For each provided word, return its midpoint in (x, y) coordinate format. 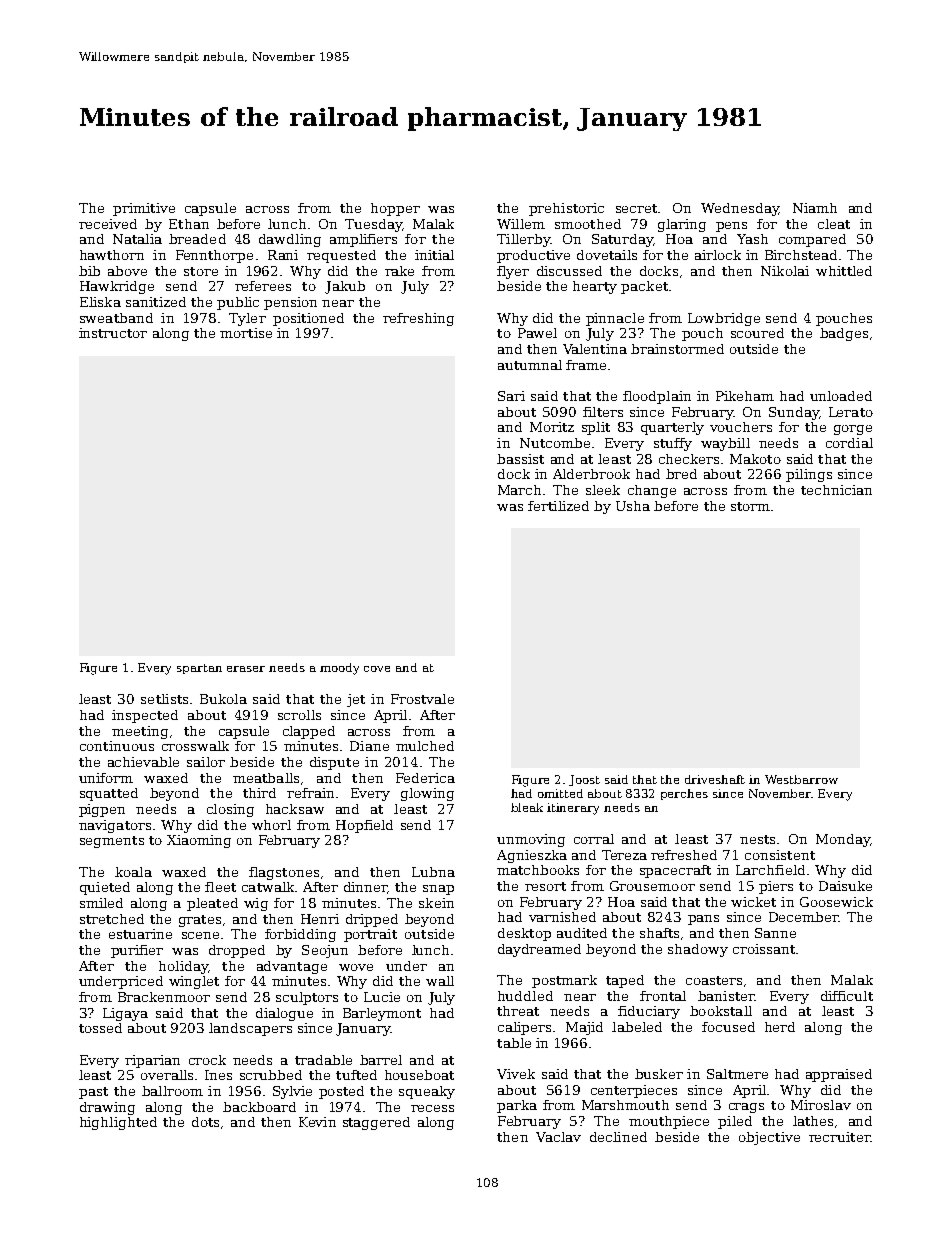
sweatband (116, 318)
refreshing (418, 319)
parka (517, 1106)
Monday (843, 840)
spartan (199, 669)
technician (836, 490)
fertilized (558, 506)
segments (112, 842)
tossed (100, 1028)
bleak (527, 807)
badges (844, 334)
